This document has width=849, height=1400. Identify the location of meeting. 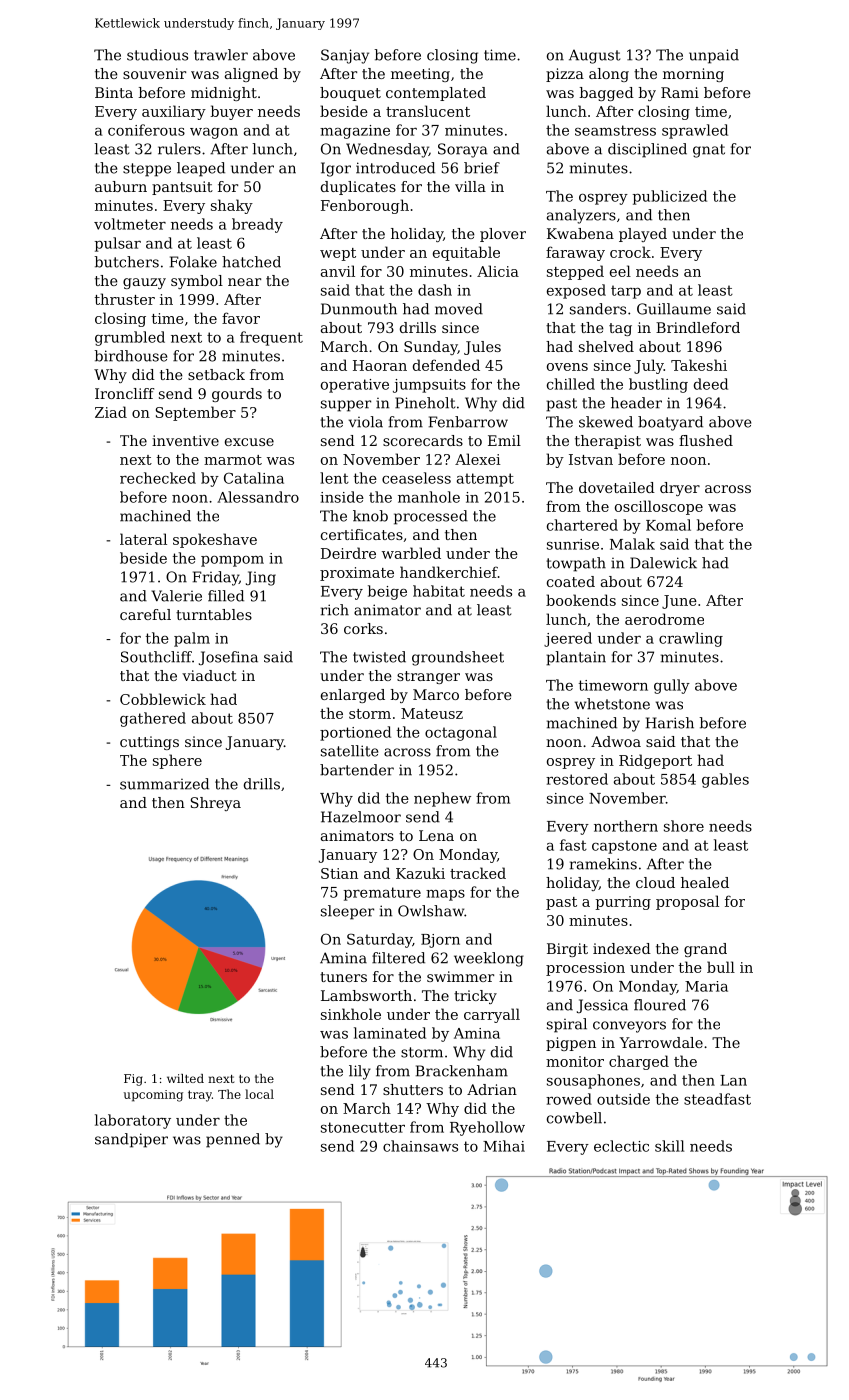
(420, 75).
